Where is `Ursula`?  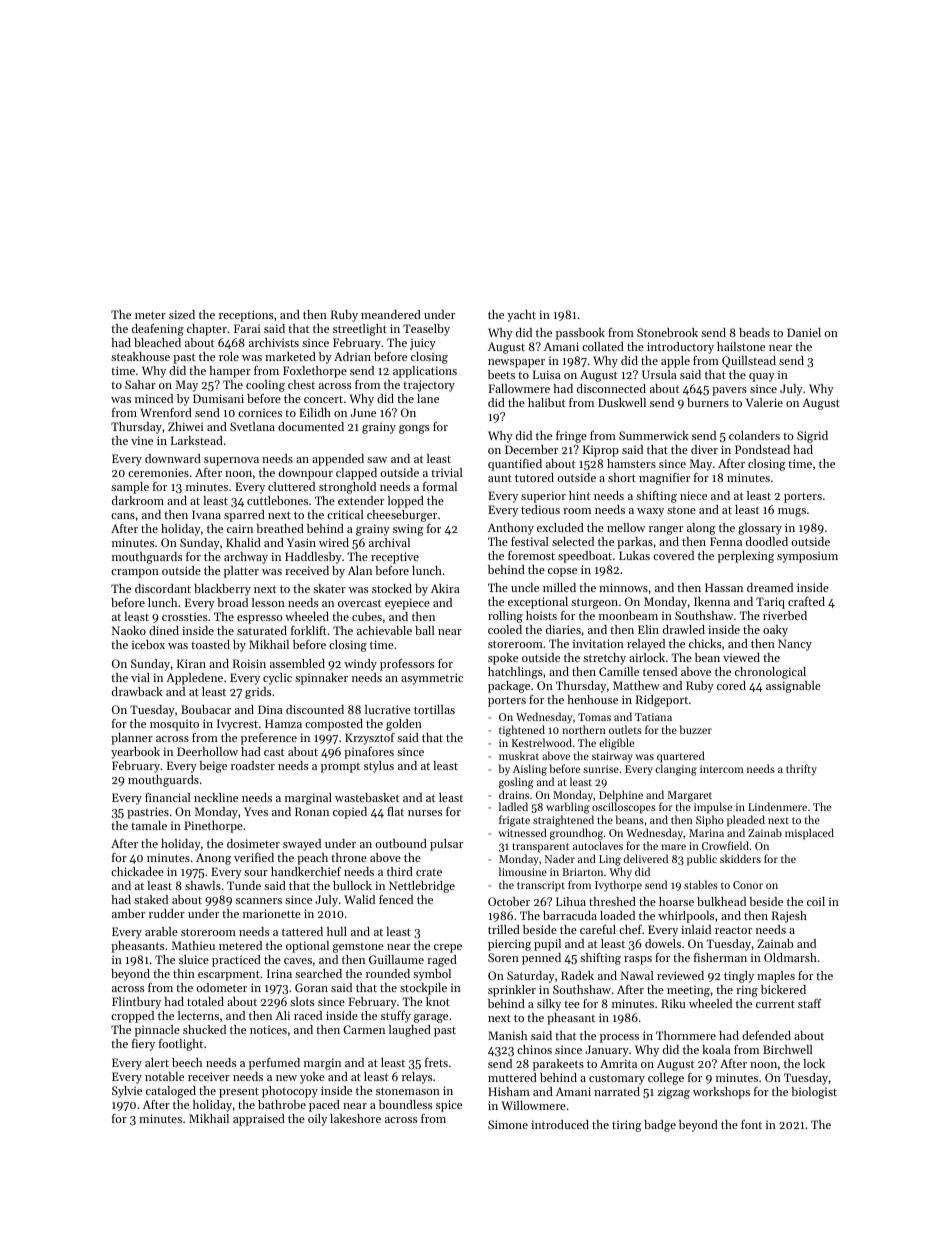
Ursula is located at coordinates (659, 374).
